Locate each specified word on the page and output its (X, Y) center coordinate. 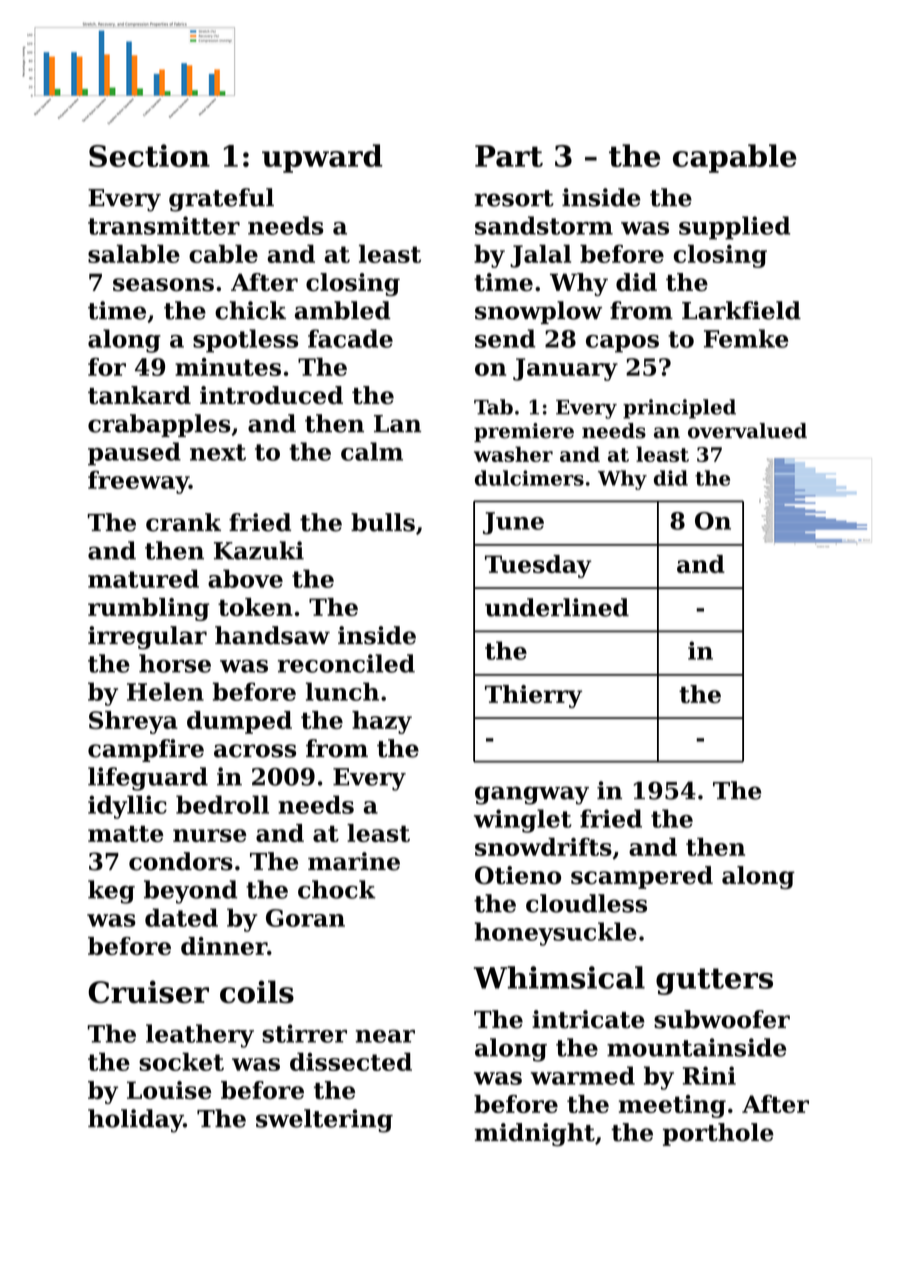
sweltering (324, 1121)
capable (735, 158)
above (245, 578)
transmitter (164, 225)
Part (509, 156)
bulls (383, 522)
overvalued (747, 431)
